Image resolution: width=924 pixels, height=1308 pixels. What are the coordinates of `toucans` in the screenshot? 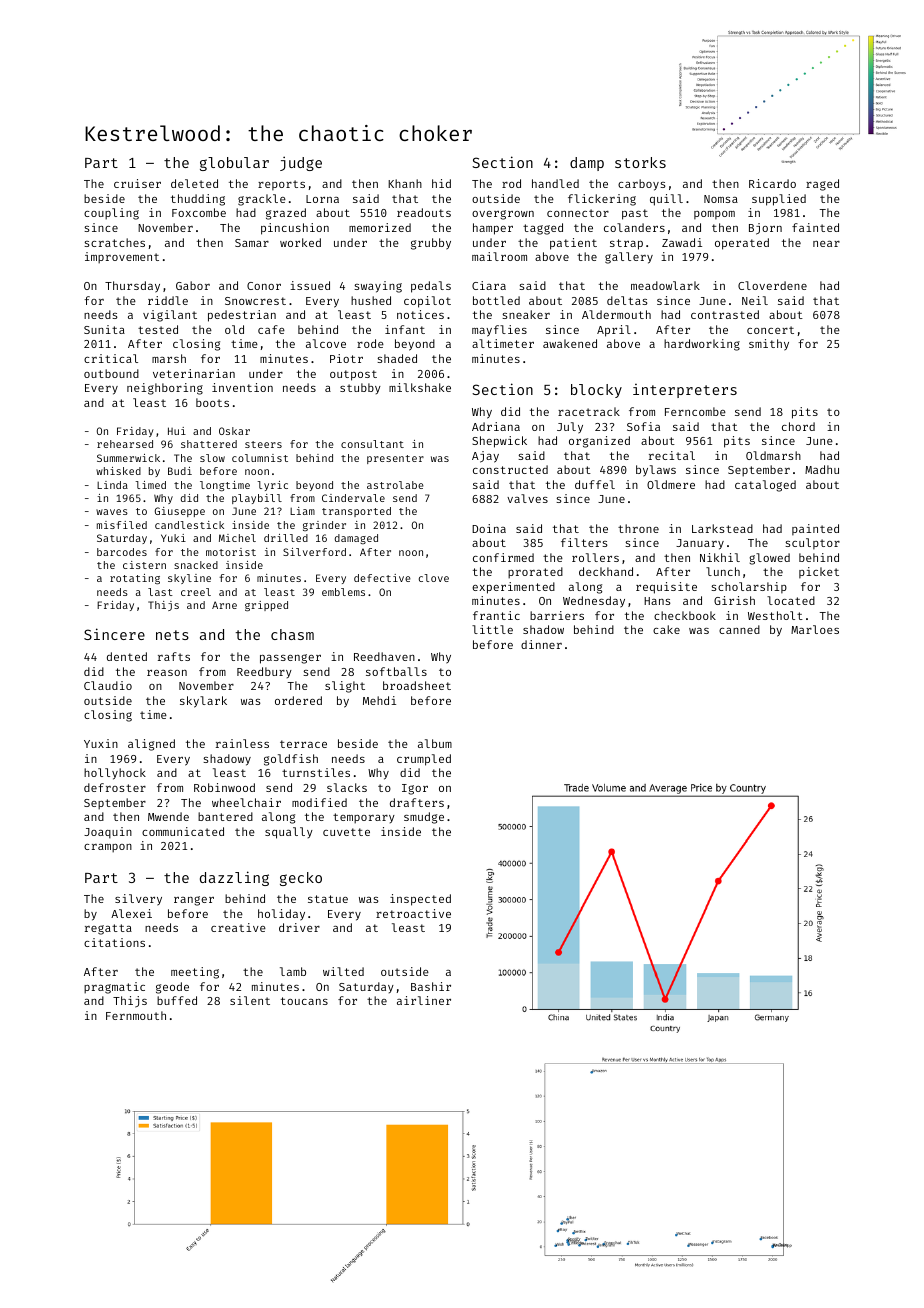 It's located at (304, 1001).
